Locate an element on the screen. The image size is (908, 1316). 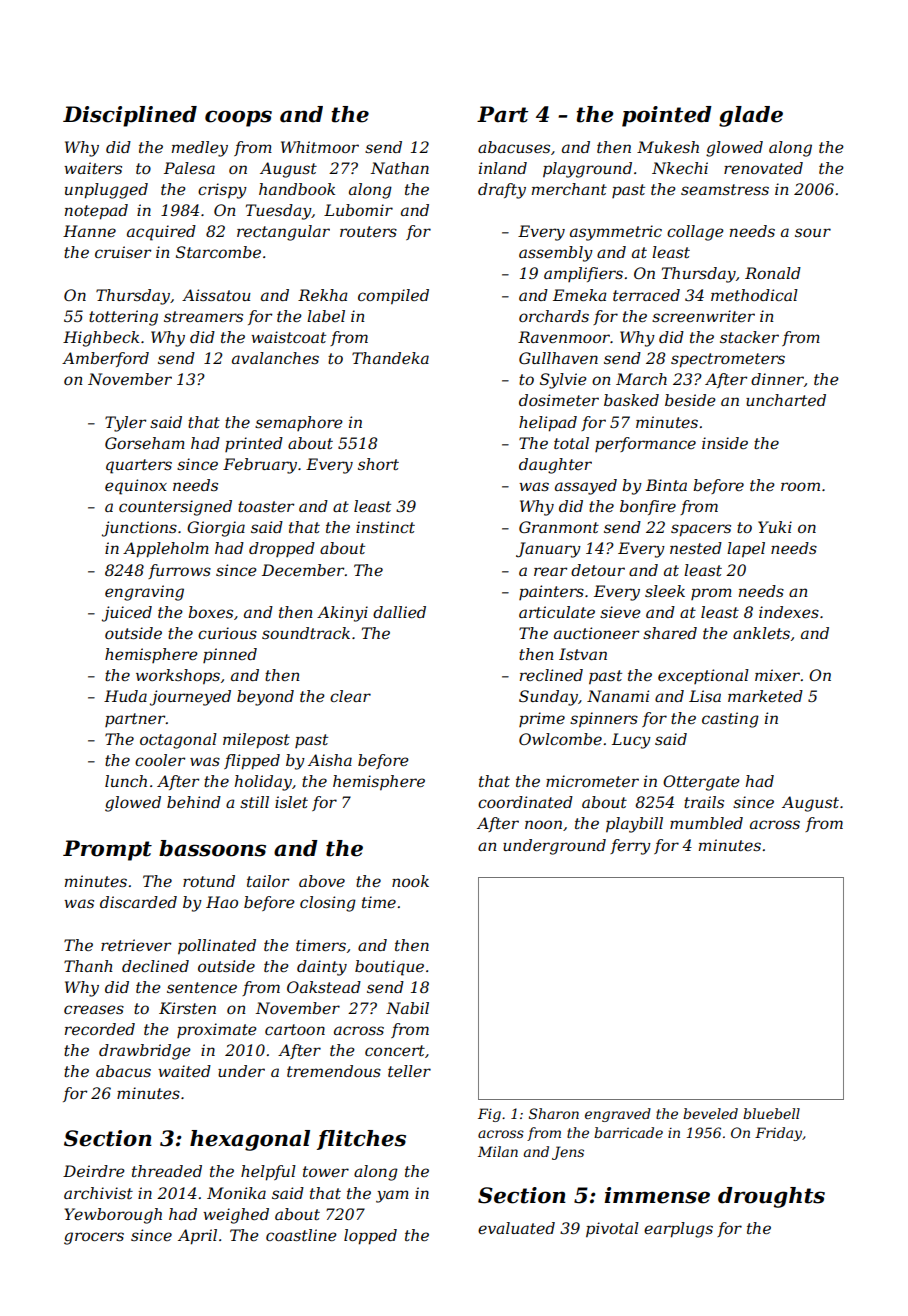
Thandeka is located at coordinates (390, 358).
